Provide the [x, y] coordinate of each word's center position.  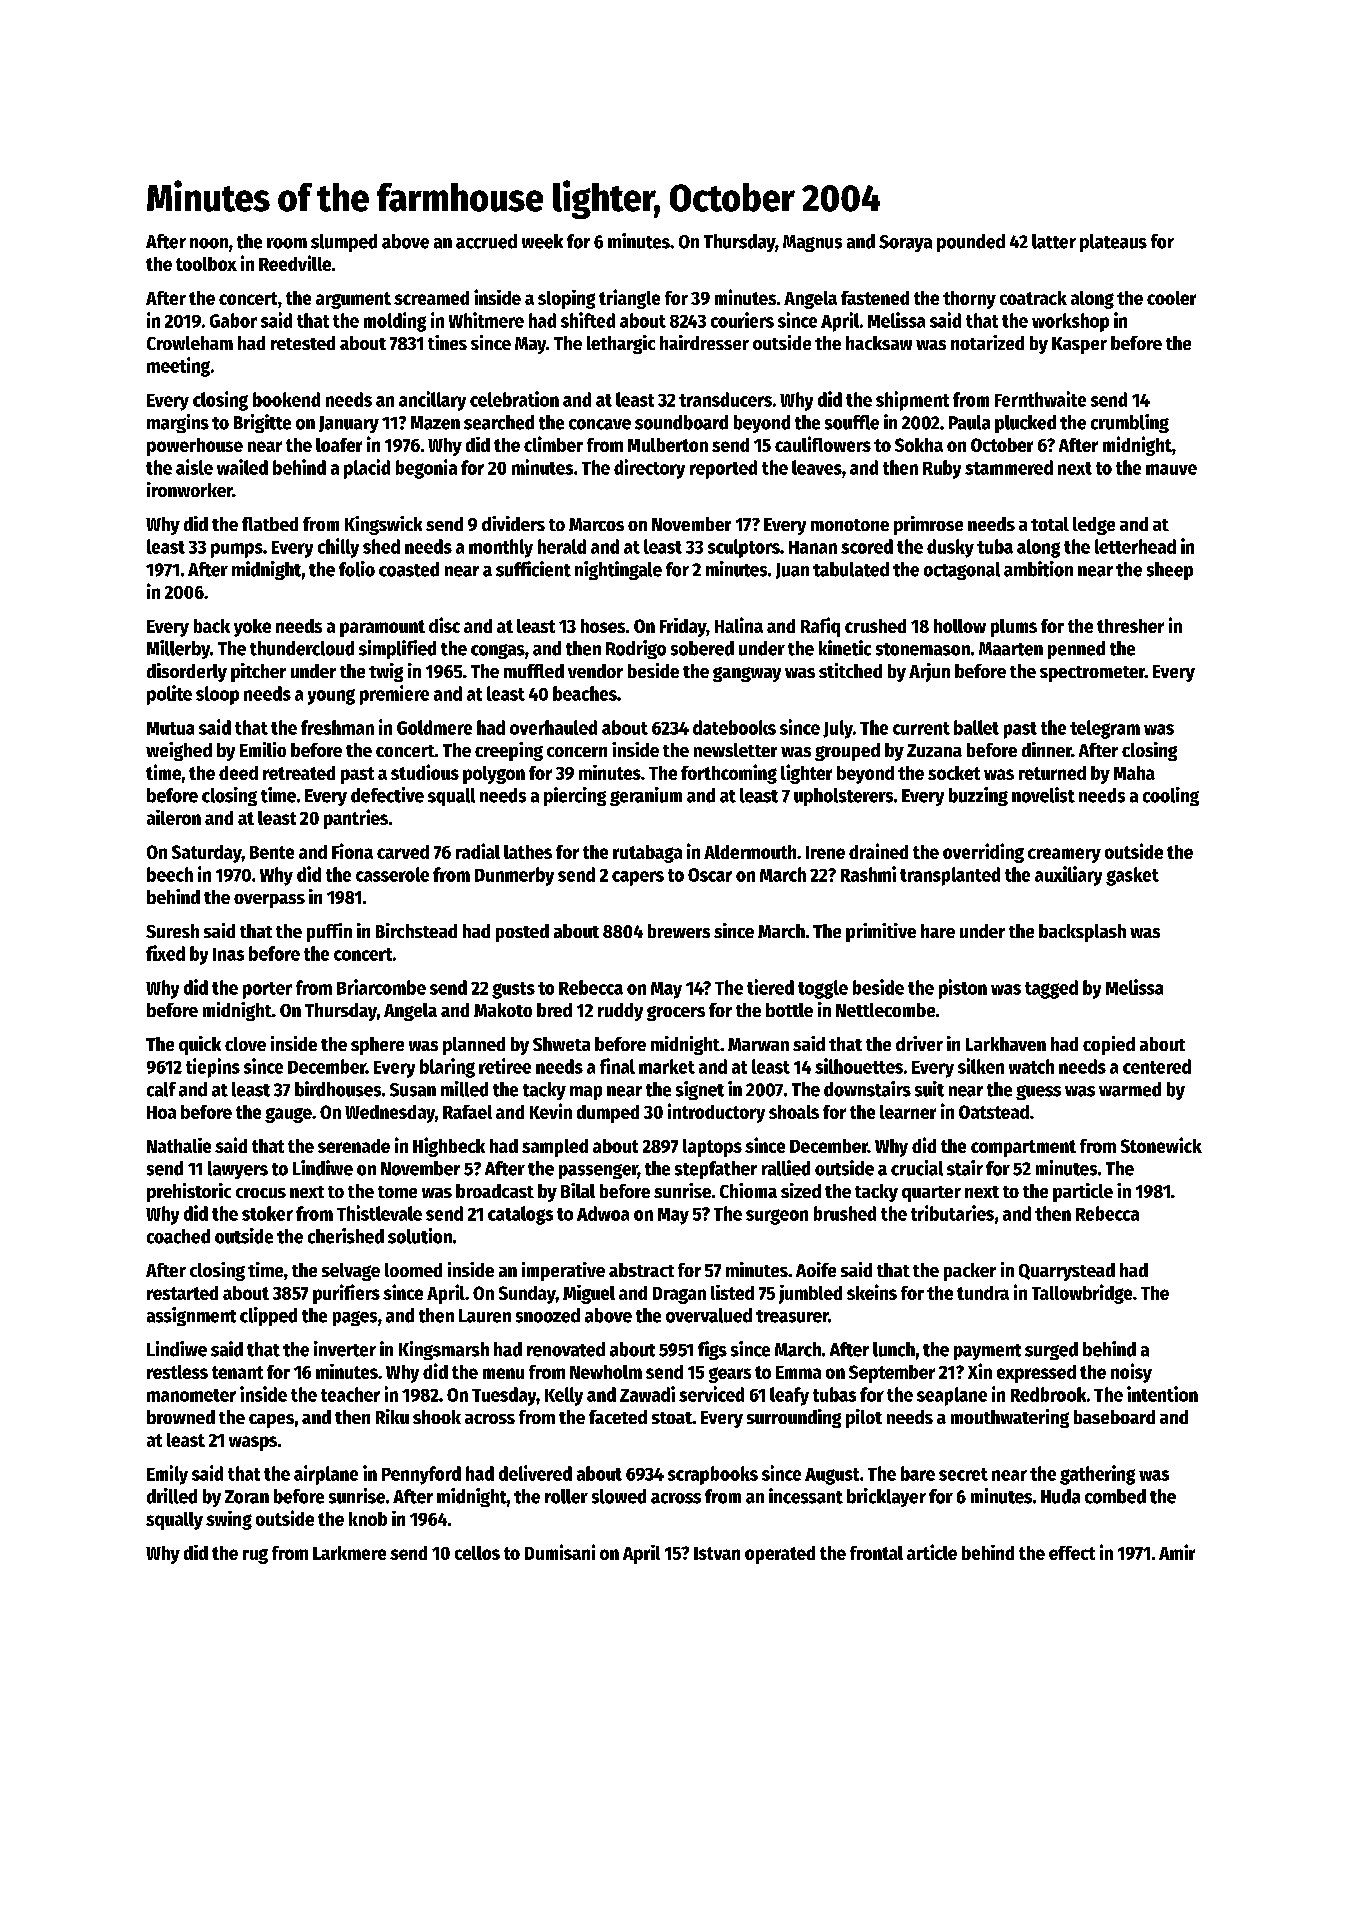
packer [970, 1272]
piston [963, 989]
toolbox [206, 264]
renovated [566, 1349]
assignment [191, 1316]
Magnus [812, 243]
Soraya [905, 243]
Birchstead [416, 930]
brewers [679, 931]
